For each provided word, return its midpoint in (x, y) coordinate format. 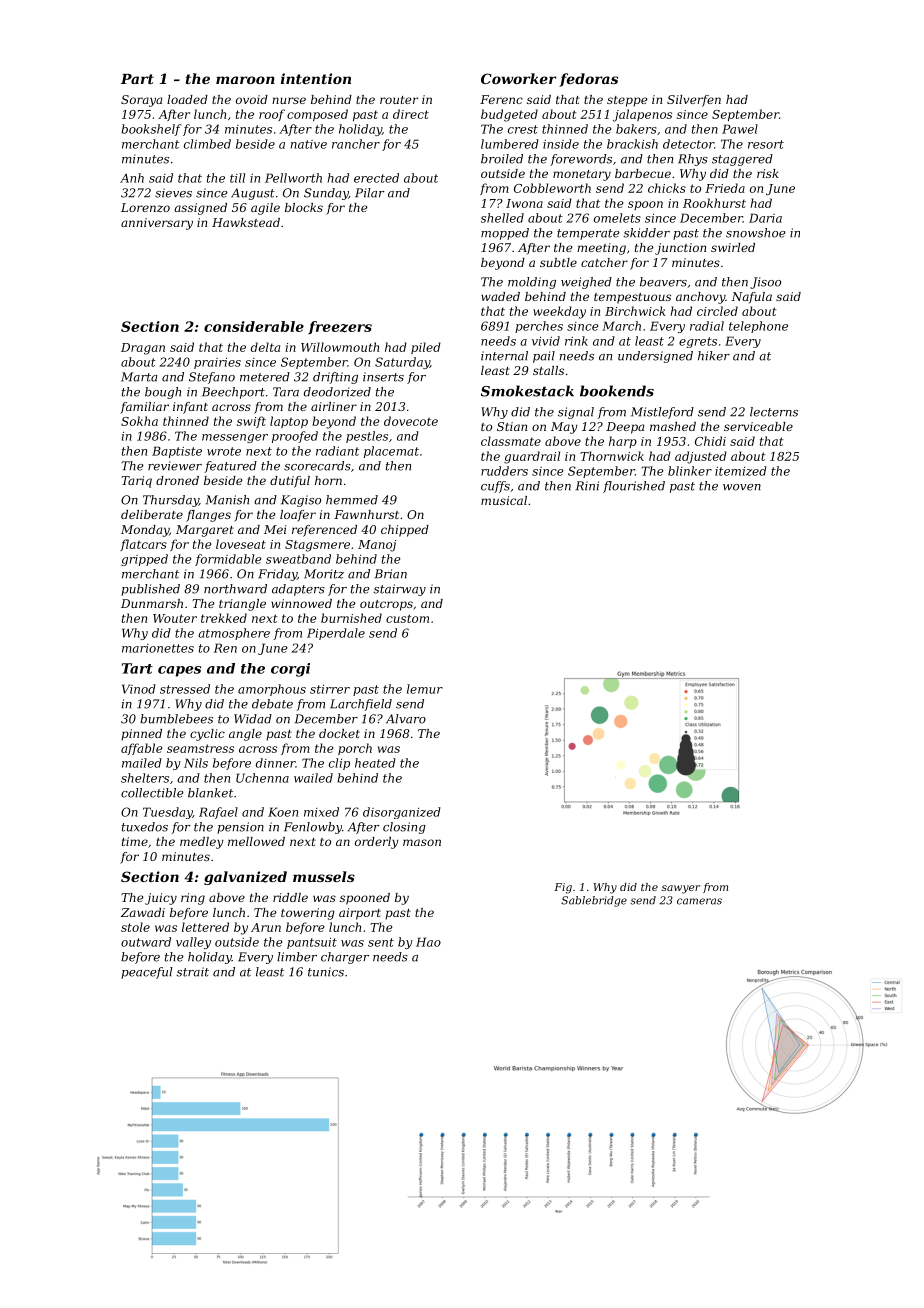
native (309, 144)
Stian (512, 426)
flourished (634, 487)
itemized (741, 471)
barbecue (643, 173)
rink (576, 341)
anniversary (157, 224)
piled (426, 348)
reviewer (175, 466)
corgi (290, 670)
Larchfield (361, 705)
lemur (425, 689)
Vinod (139, 689)
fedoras (588, 80)
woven (742, 487)
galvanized (245, 878)
